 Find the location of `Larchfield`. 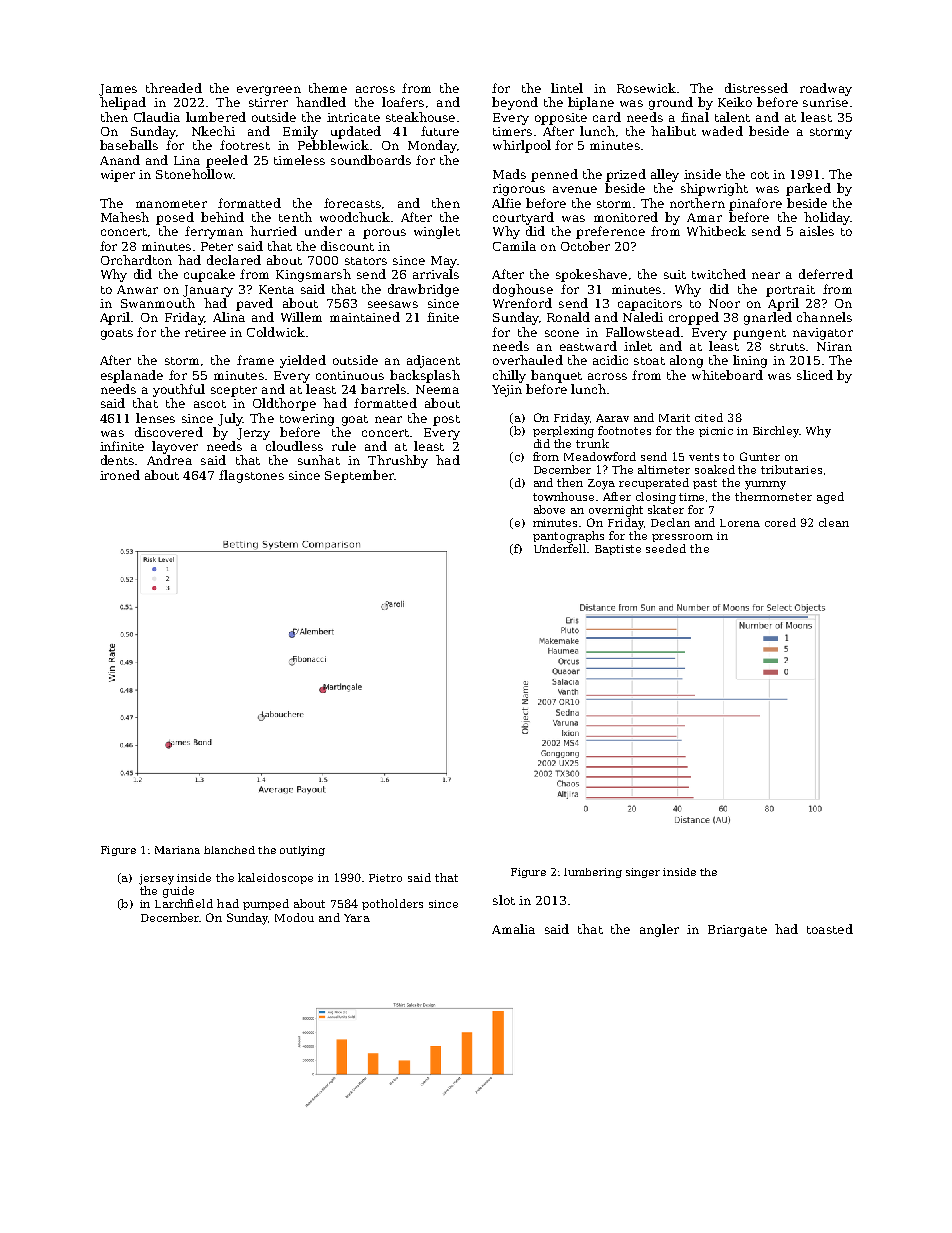

Larchfield is located at coordinates (184, 903).
